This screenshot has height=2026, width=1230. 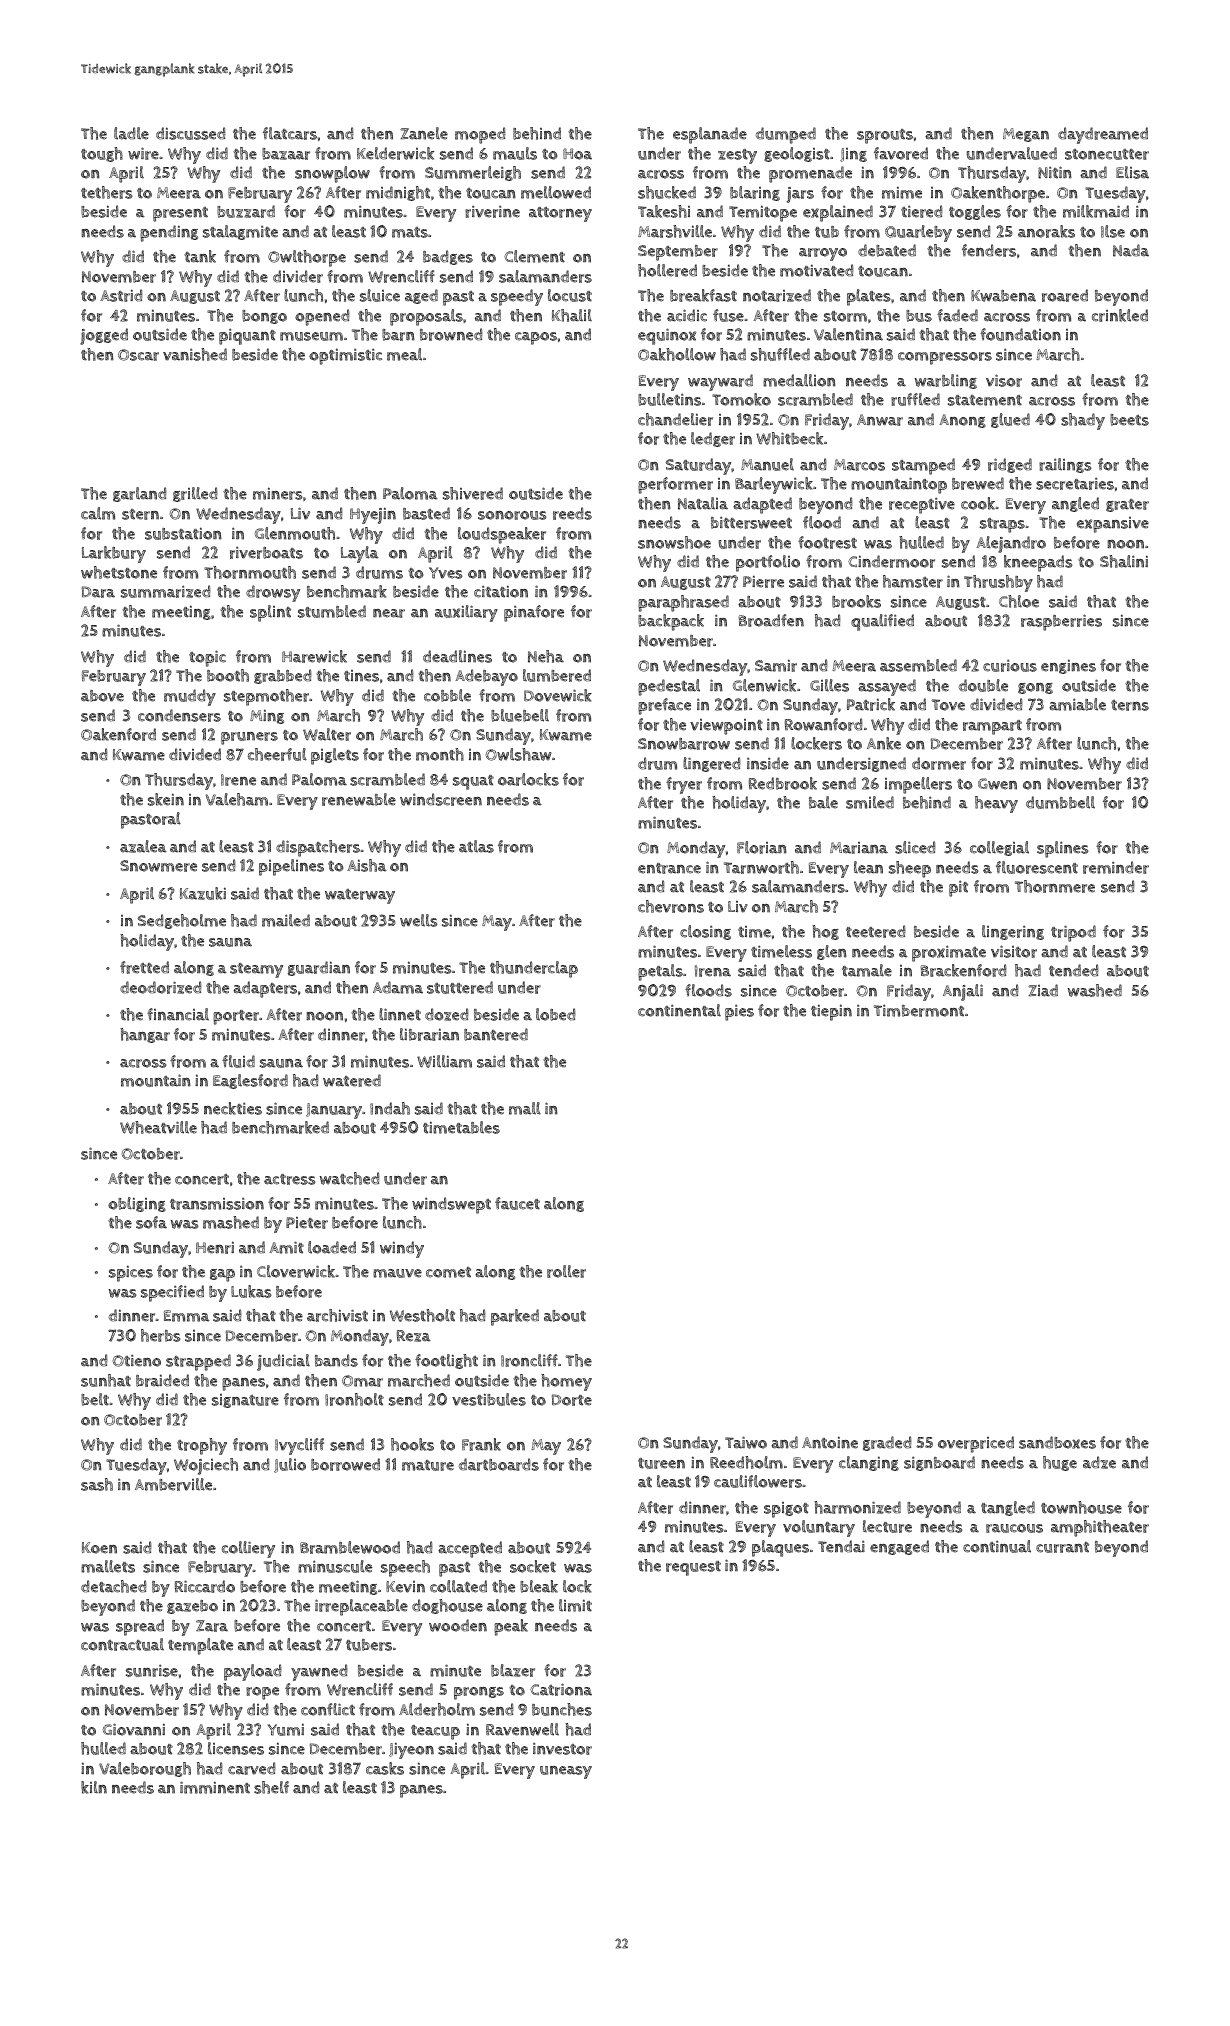 What do you see at coordinates (996, 804) in the screenshot?
I see `heavy` at bounding box center [996, 804].
